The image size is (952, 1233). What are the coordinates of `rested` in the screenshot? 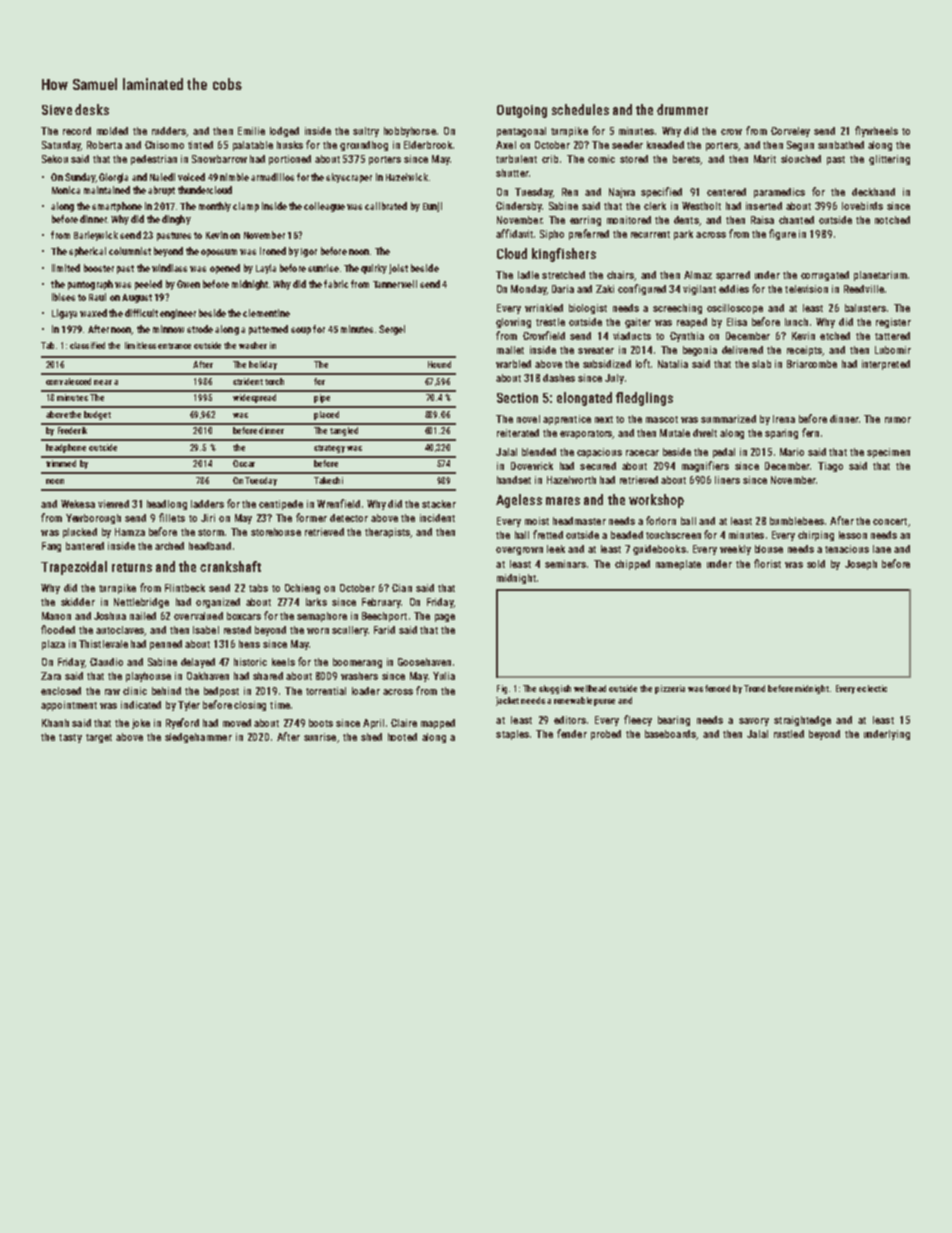 It's located at (237, 630).
